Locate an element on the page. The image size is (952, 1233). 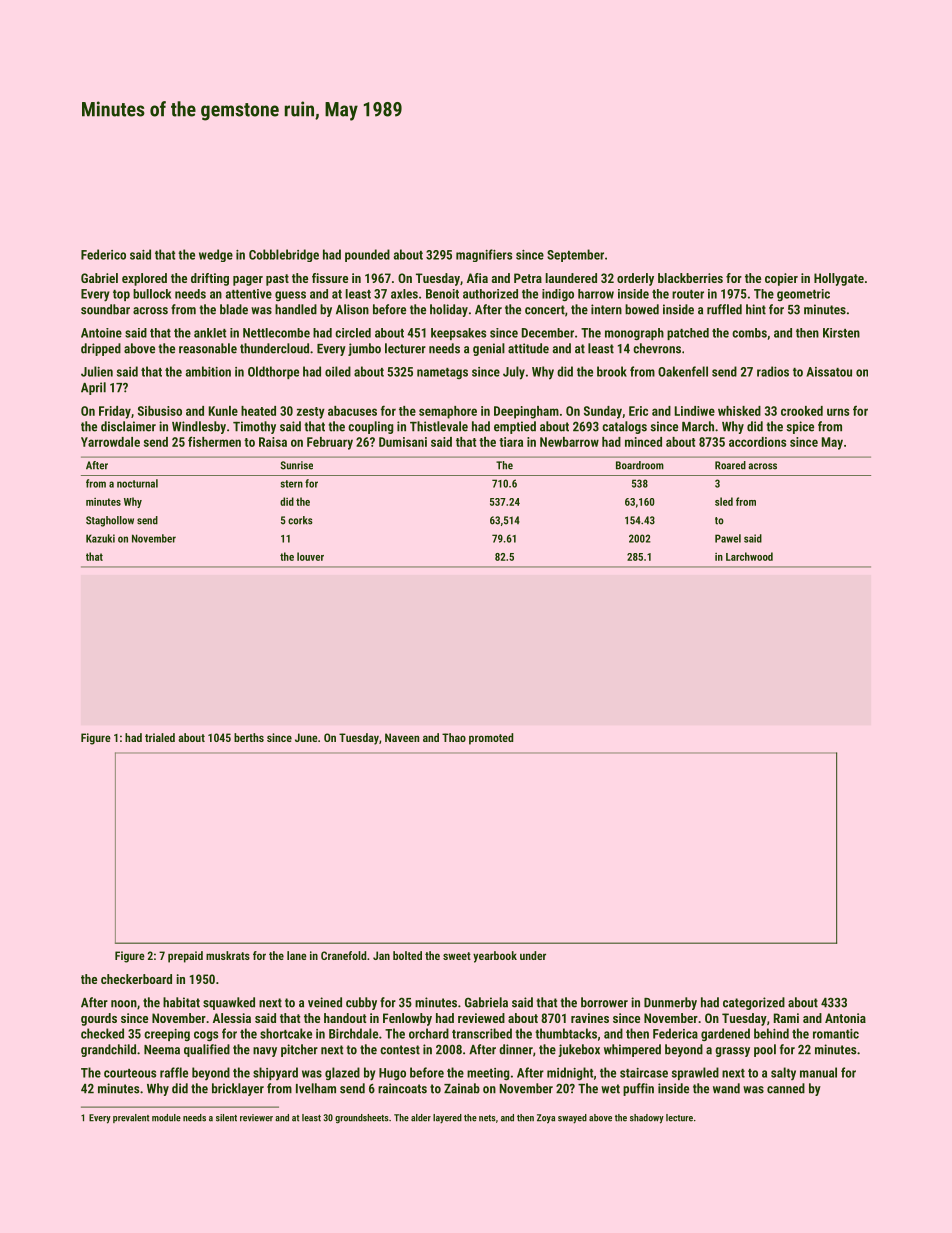
louver is located at coordinates (310, 556).
